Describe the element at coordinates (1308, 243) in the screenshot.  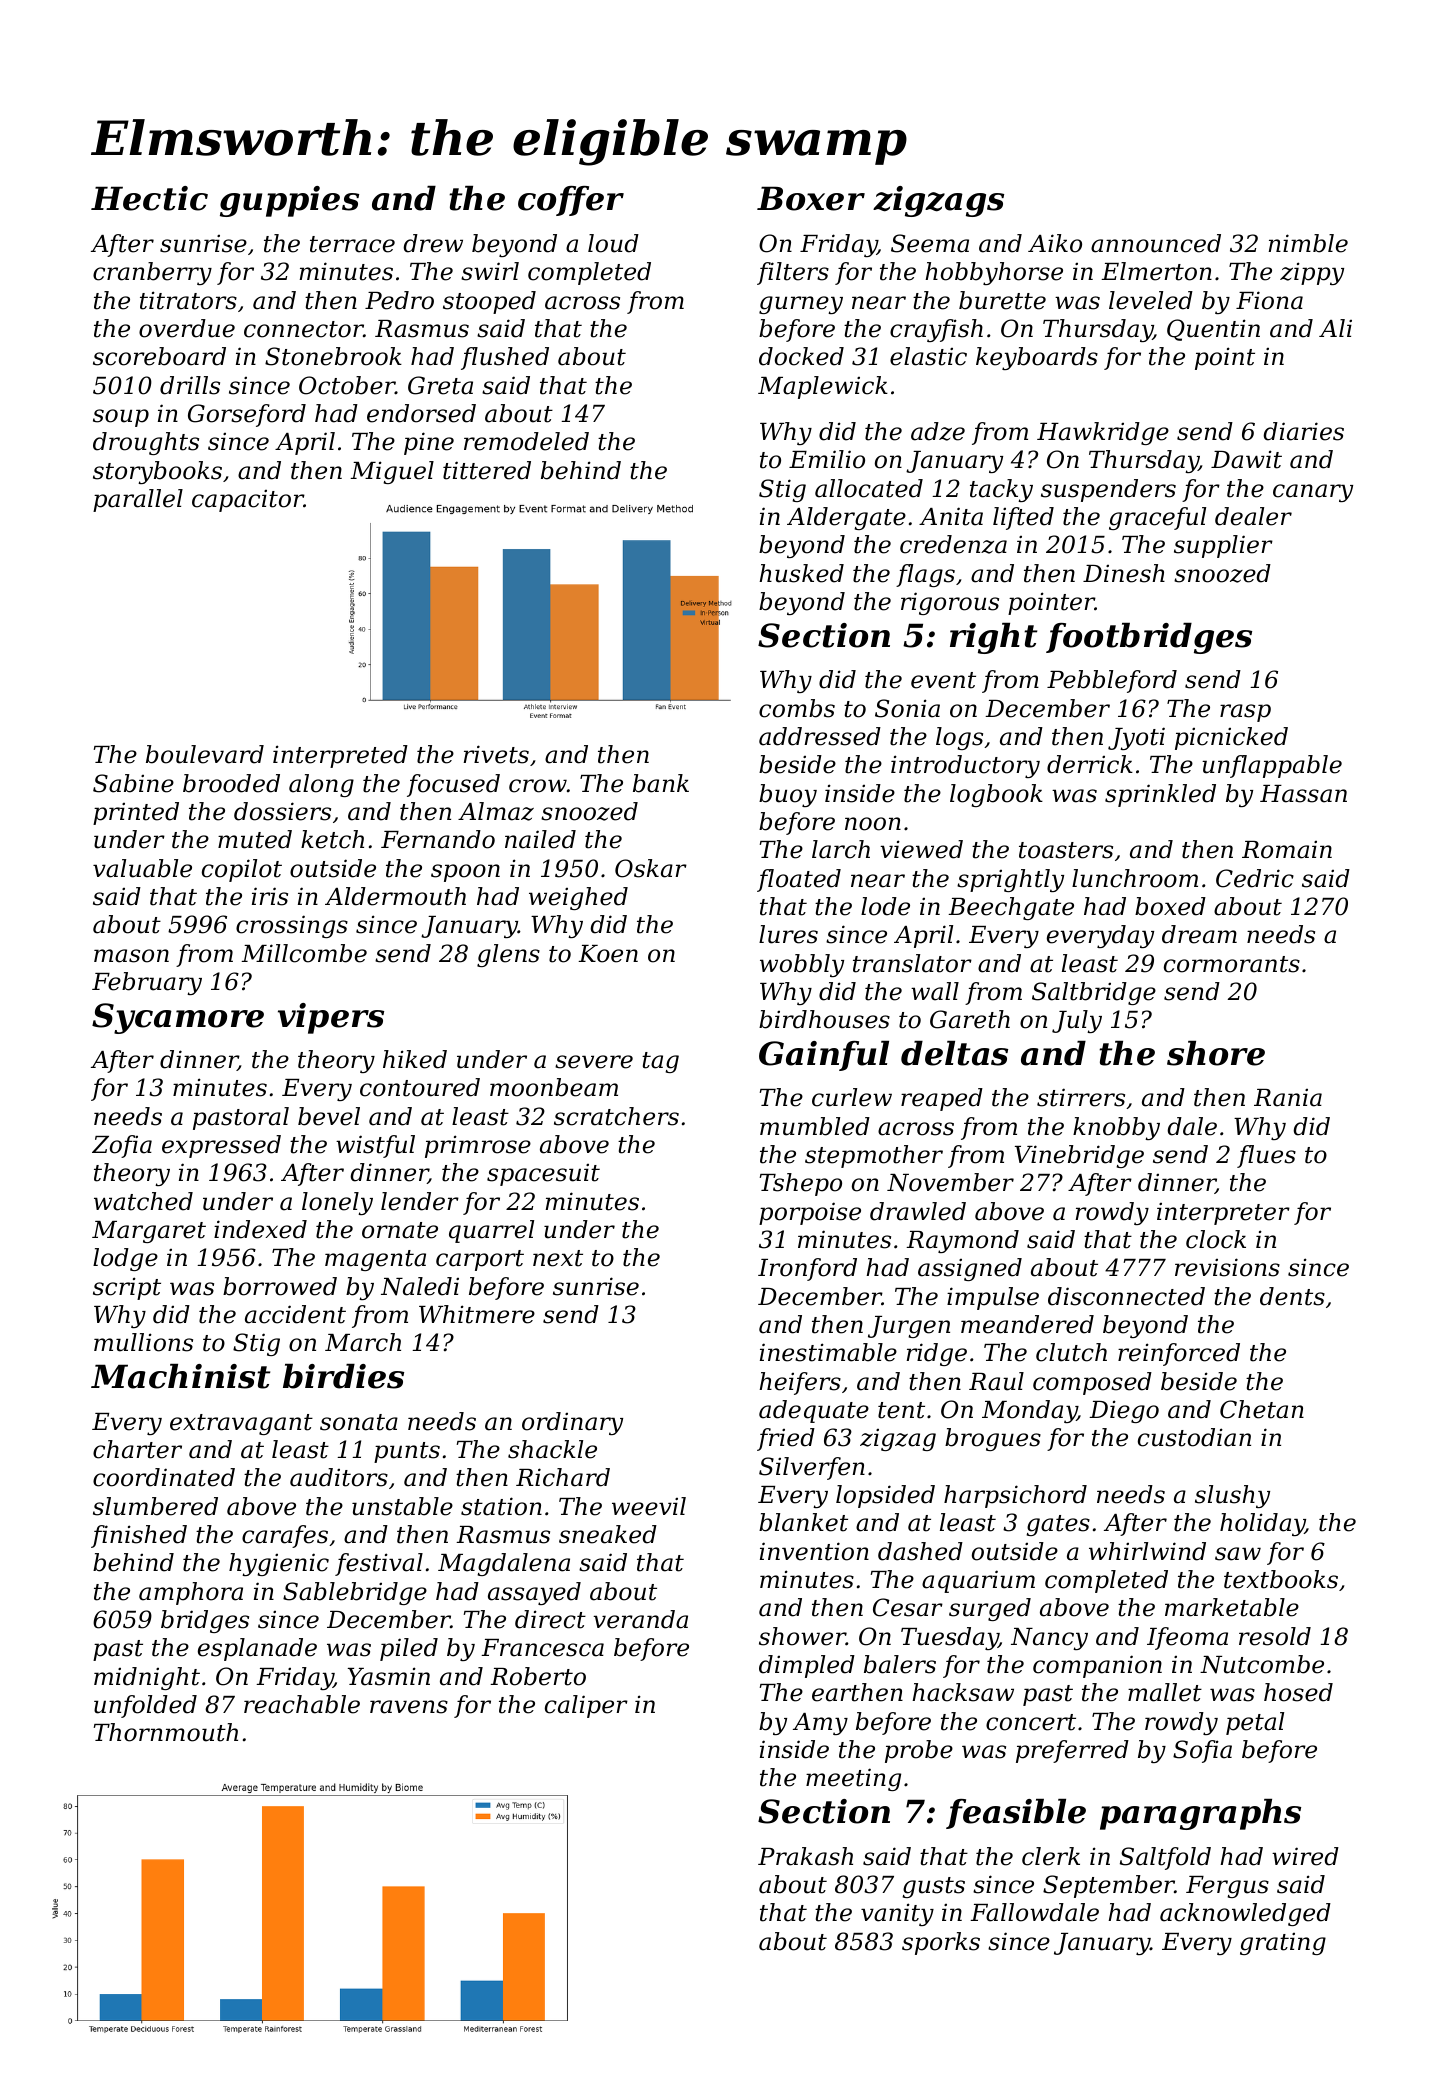
I see `nimble` at that location.
